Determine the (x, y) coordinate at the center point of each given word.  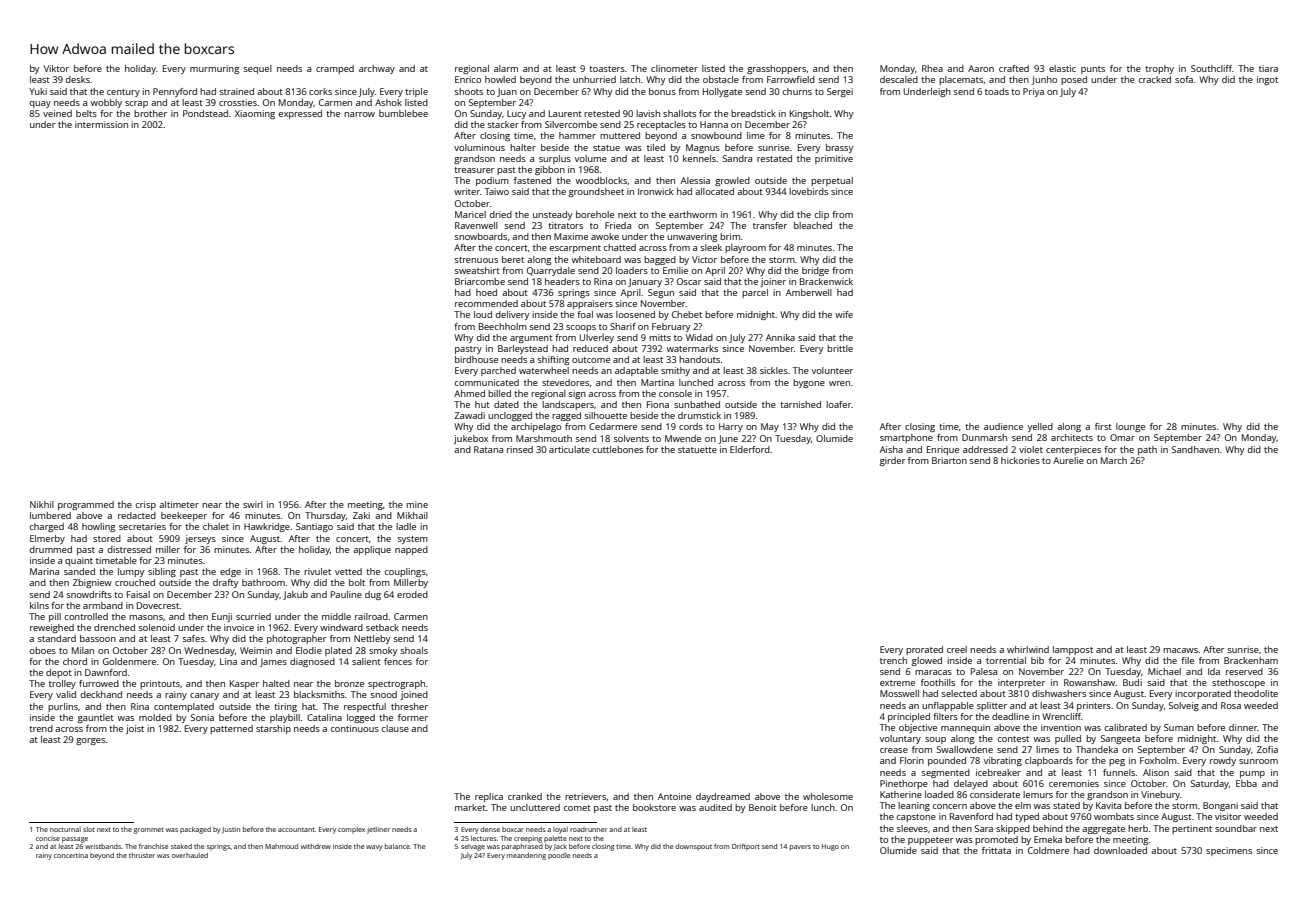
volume (591, 158)
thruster (142, 855)
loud (483, 314)
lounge (1130, 427)
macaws (1180, 650)
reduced (590, 348)
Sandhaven (1195, 449)
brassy (839, 148)
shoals (414, 650)
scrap (136, 104)
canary (204, 696)
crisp (146, 505)
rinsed (520, 449)
